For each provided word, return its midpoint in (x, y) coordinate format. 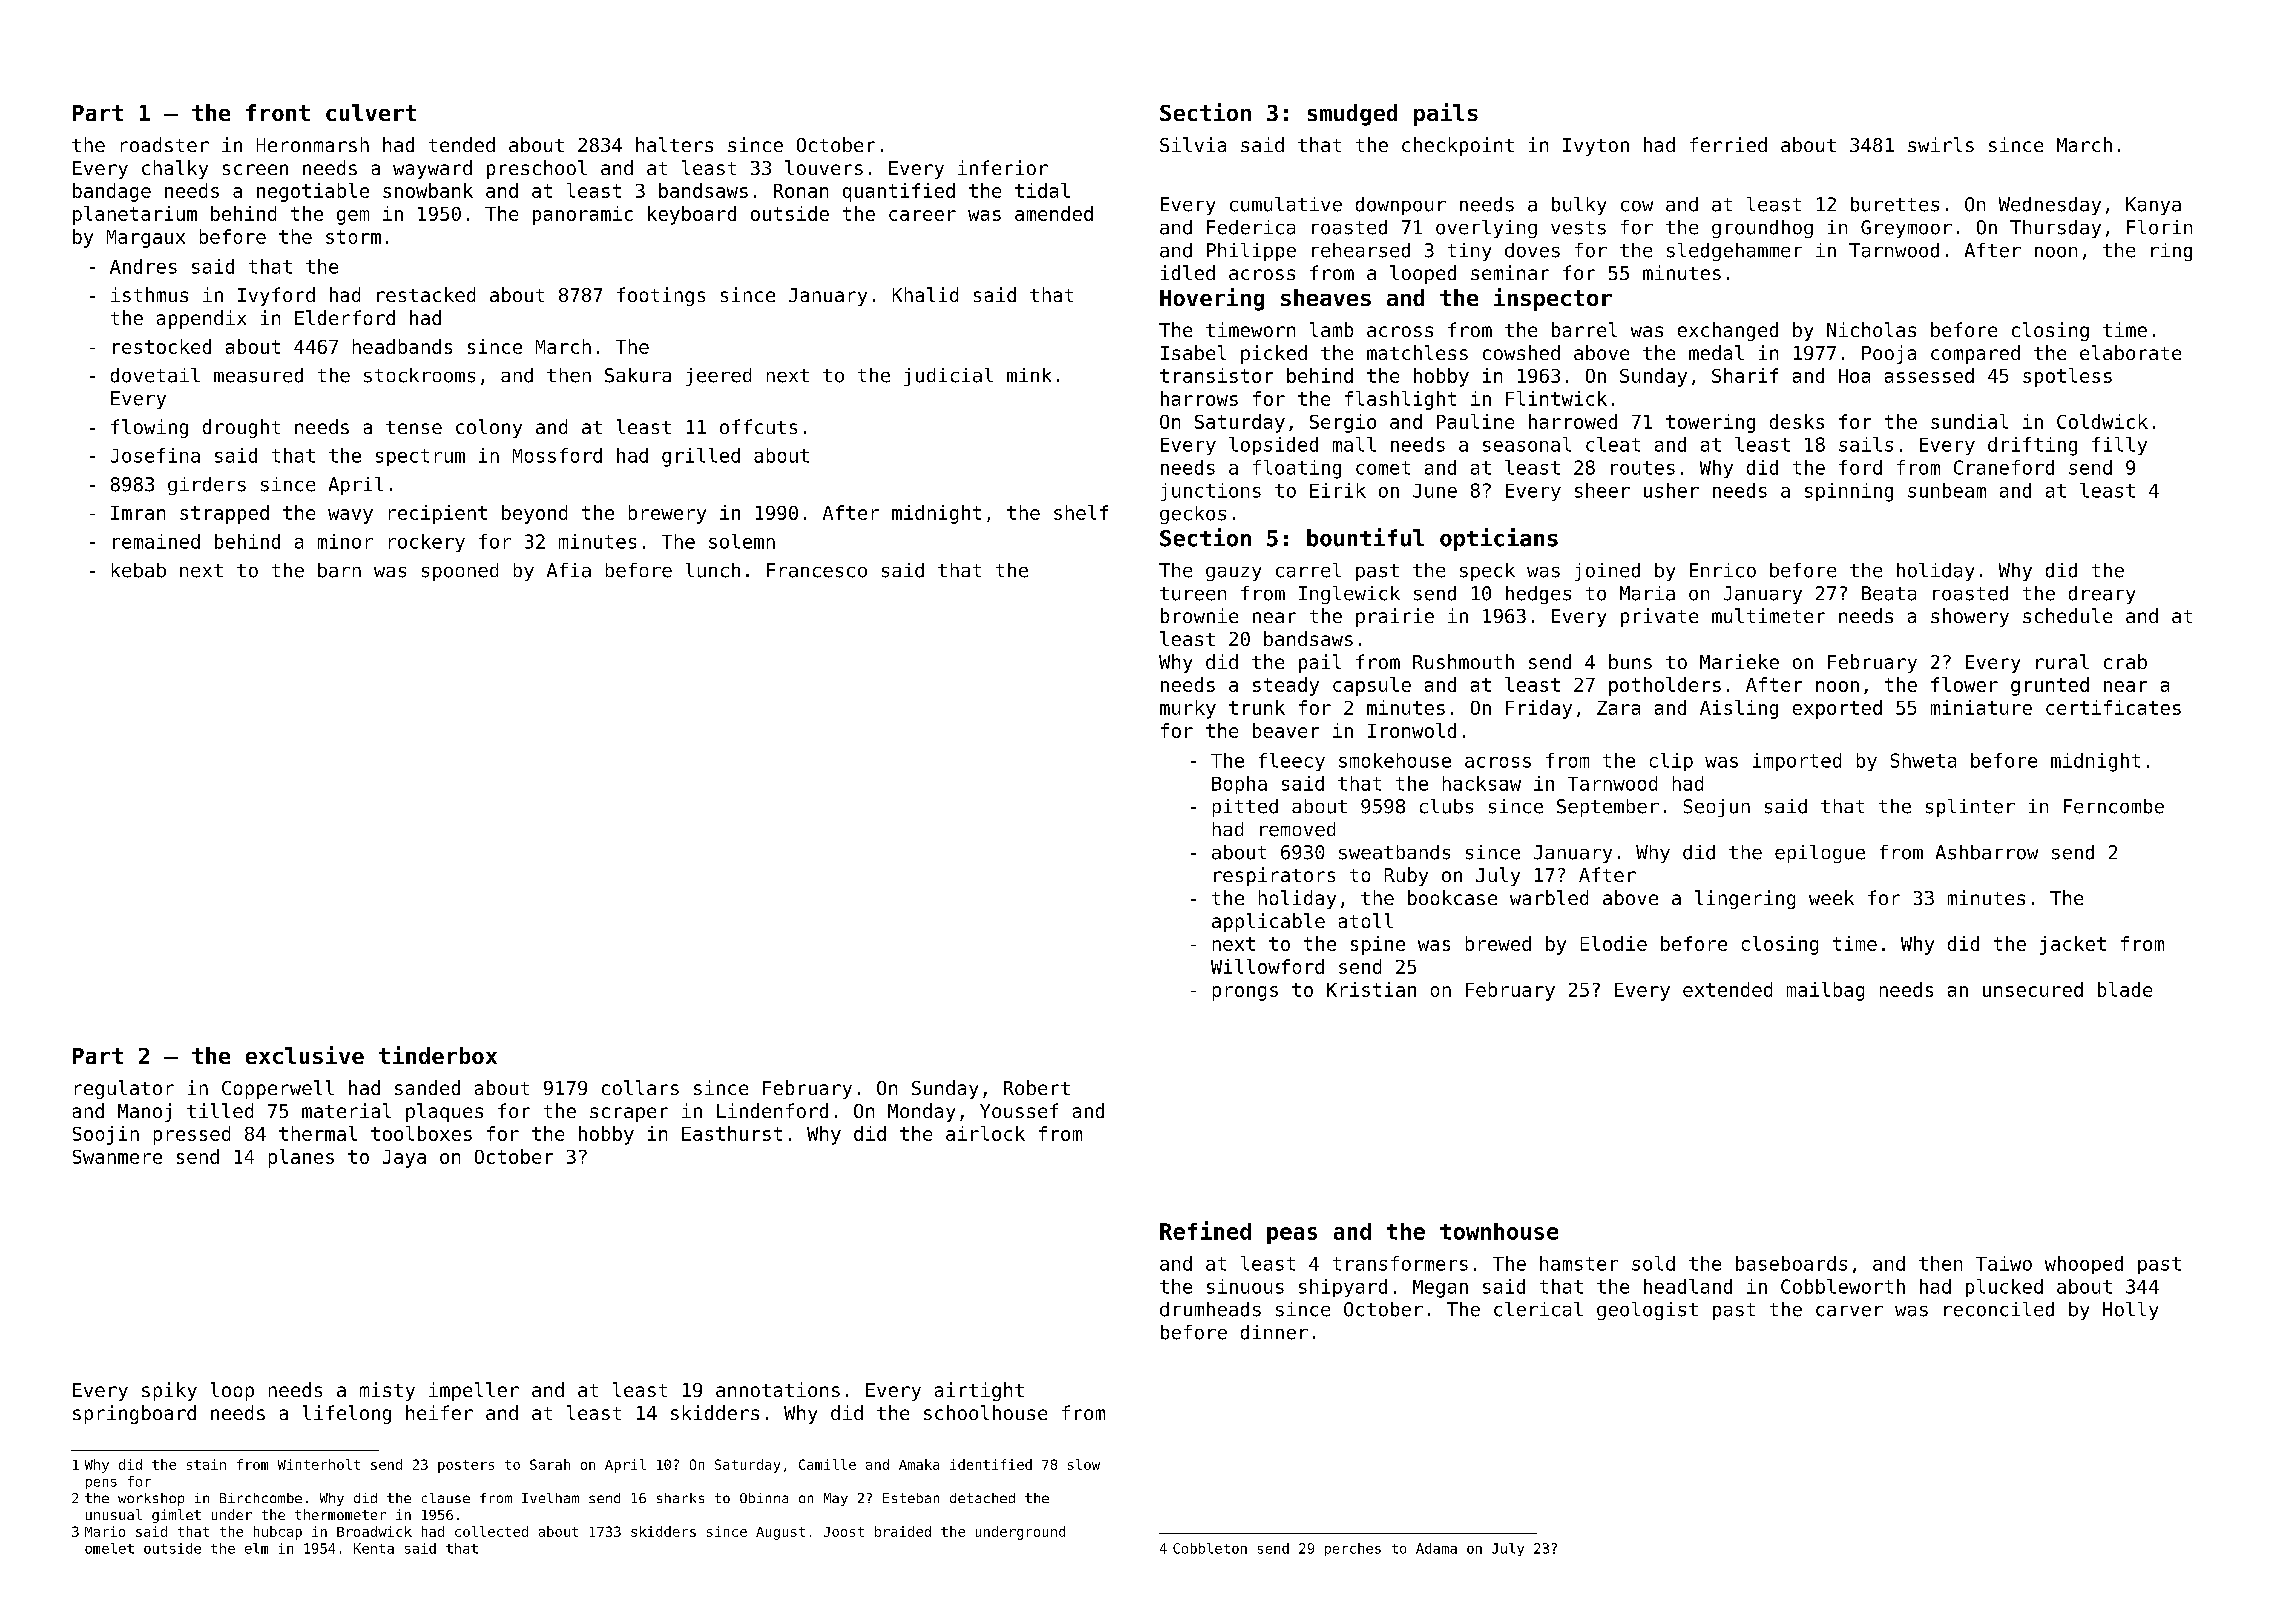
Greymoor (1906, 229)
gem (353, 217)
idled (1188, 272)
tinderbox (438, 1055)
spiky (169, 1391)
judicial (948, 377)
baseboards (1791, 1263)
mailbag (1825, 991)
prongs (1245, 993)
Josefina (155, 455)
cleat (1613, 444)
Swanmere (117, 1157)
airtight (979, 1391)
